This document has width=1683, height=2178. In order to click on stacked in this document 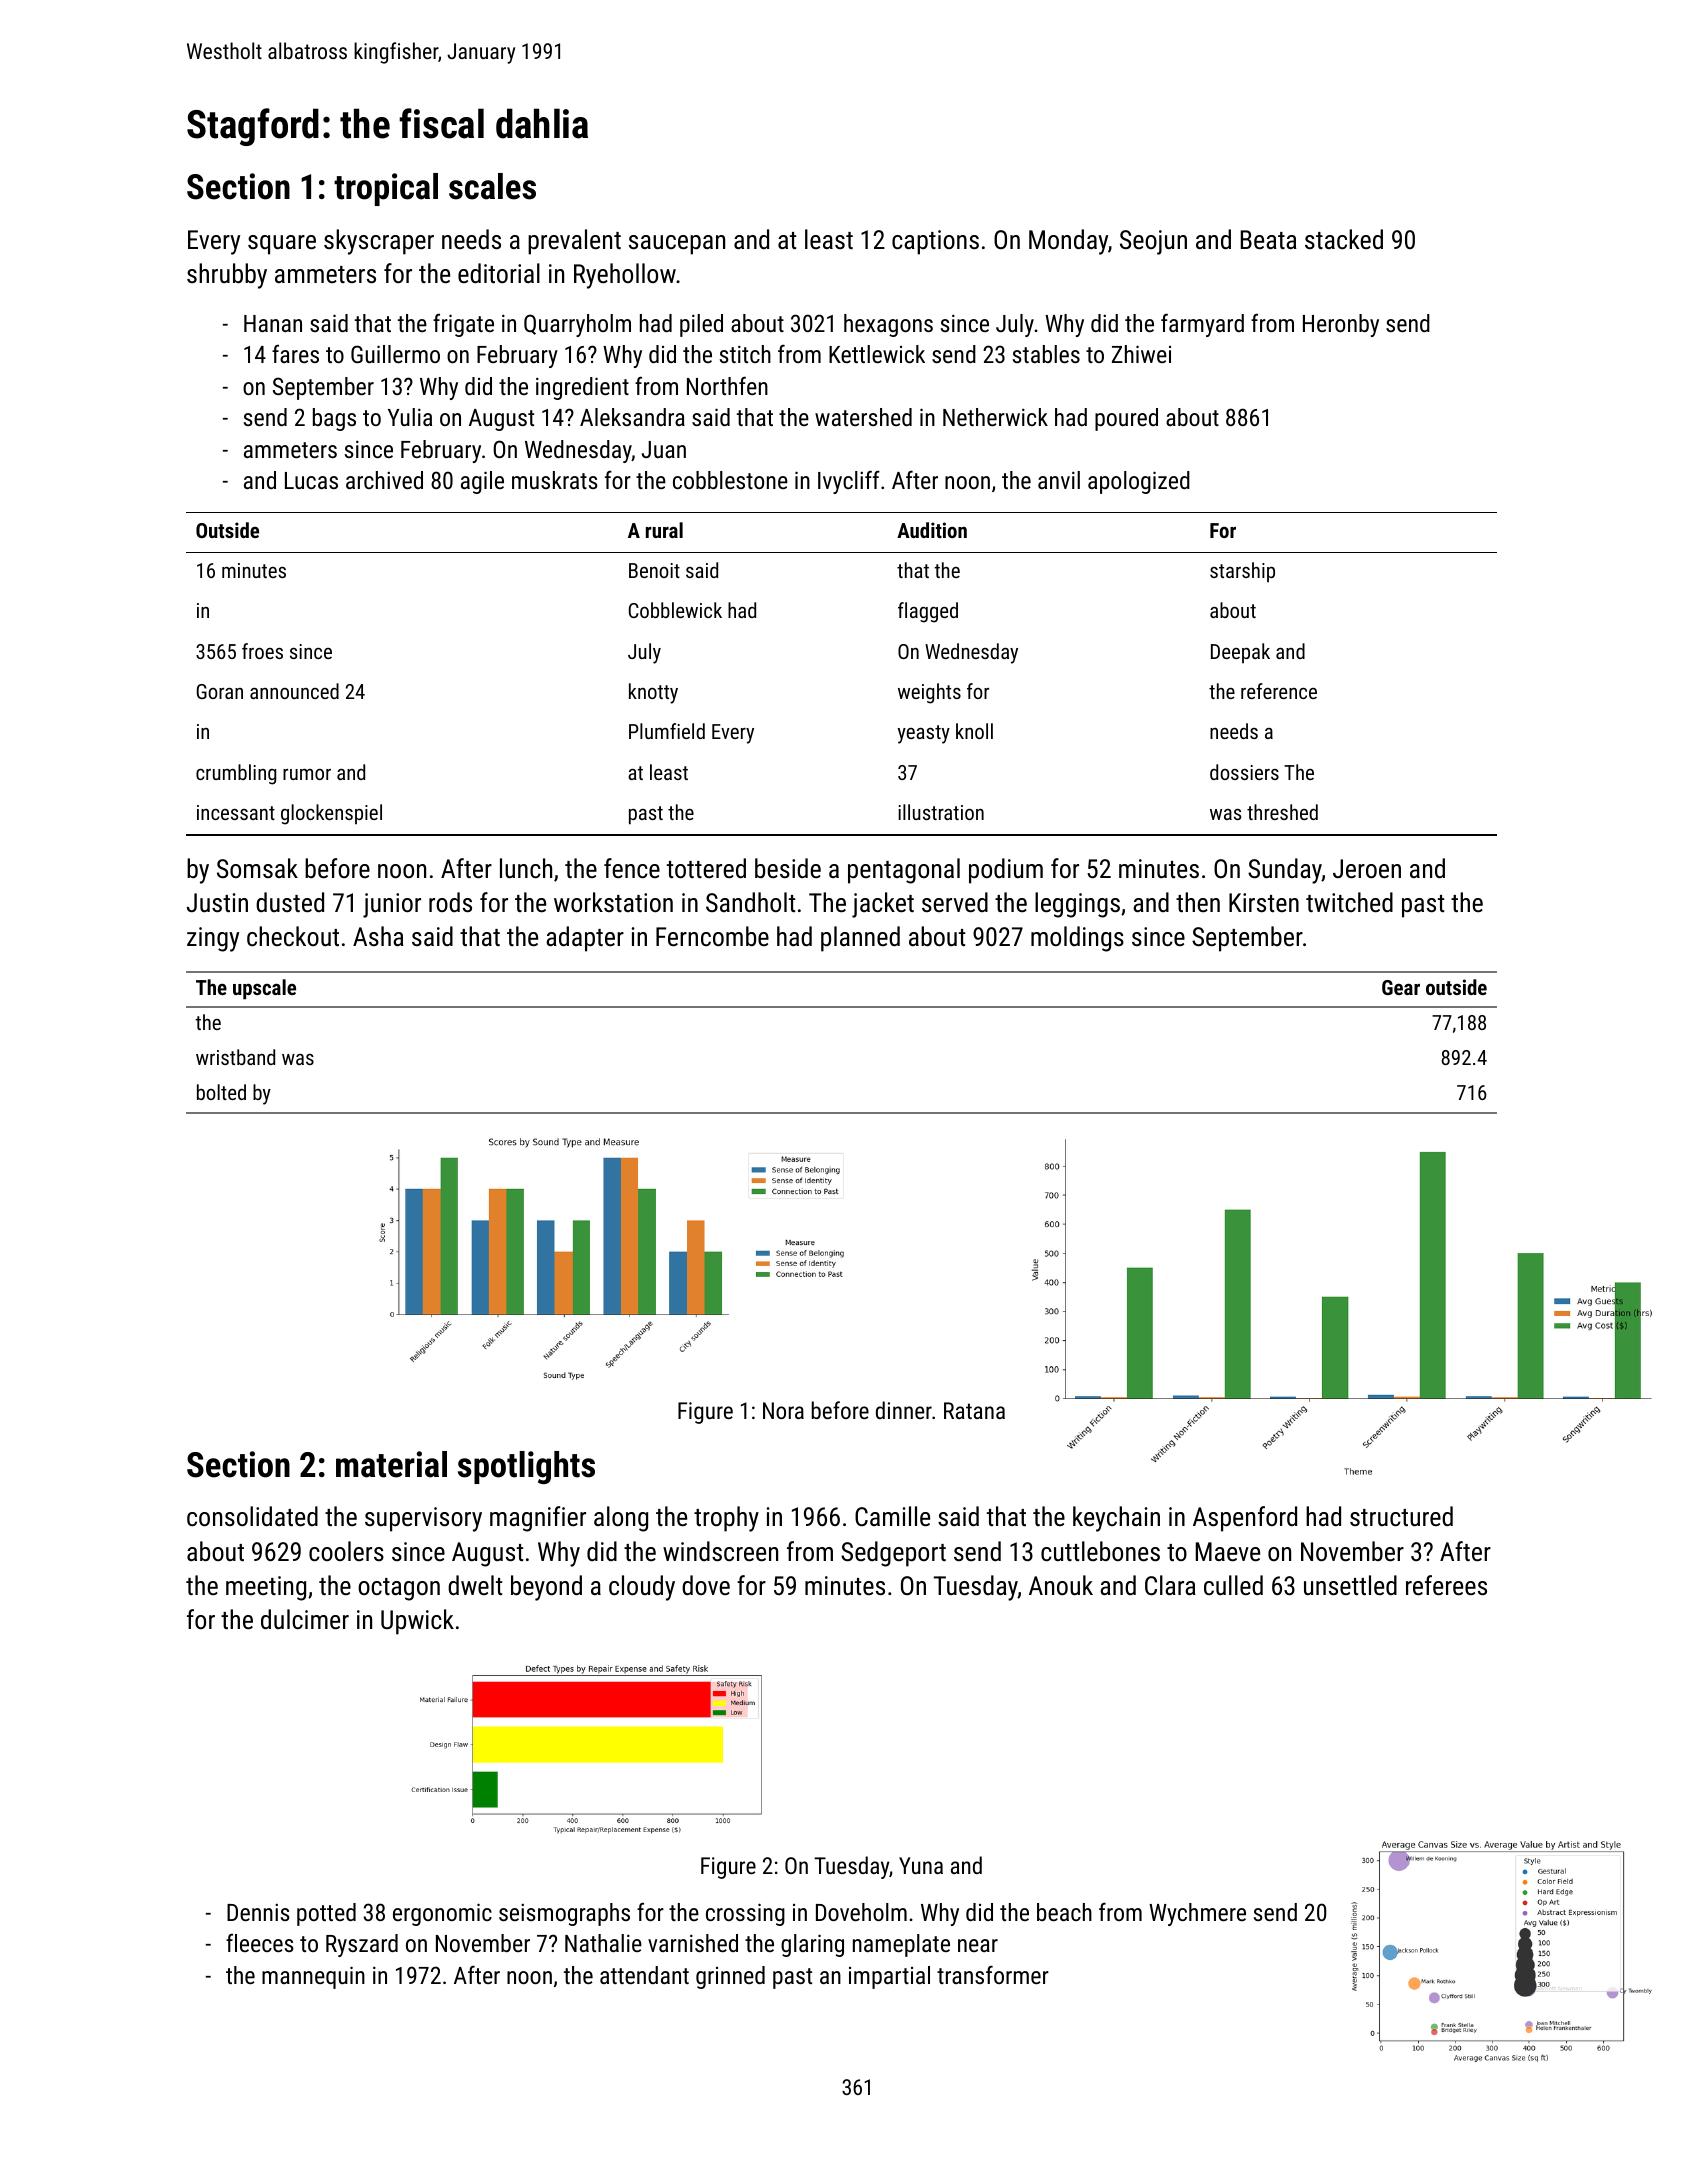, I will do `click(1344, 239)`.
